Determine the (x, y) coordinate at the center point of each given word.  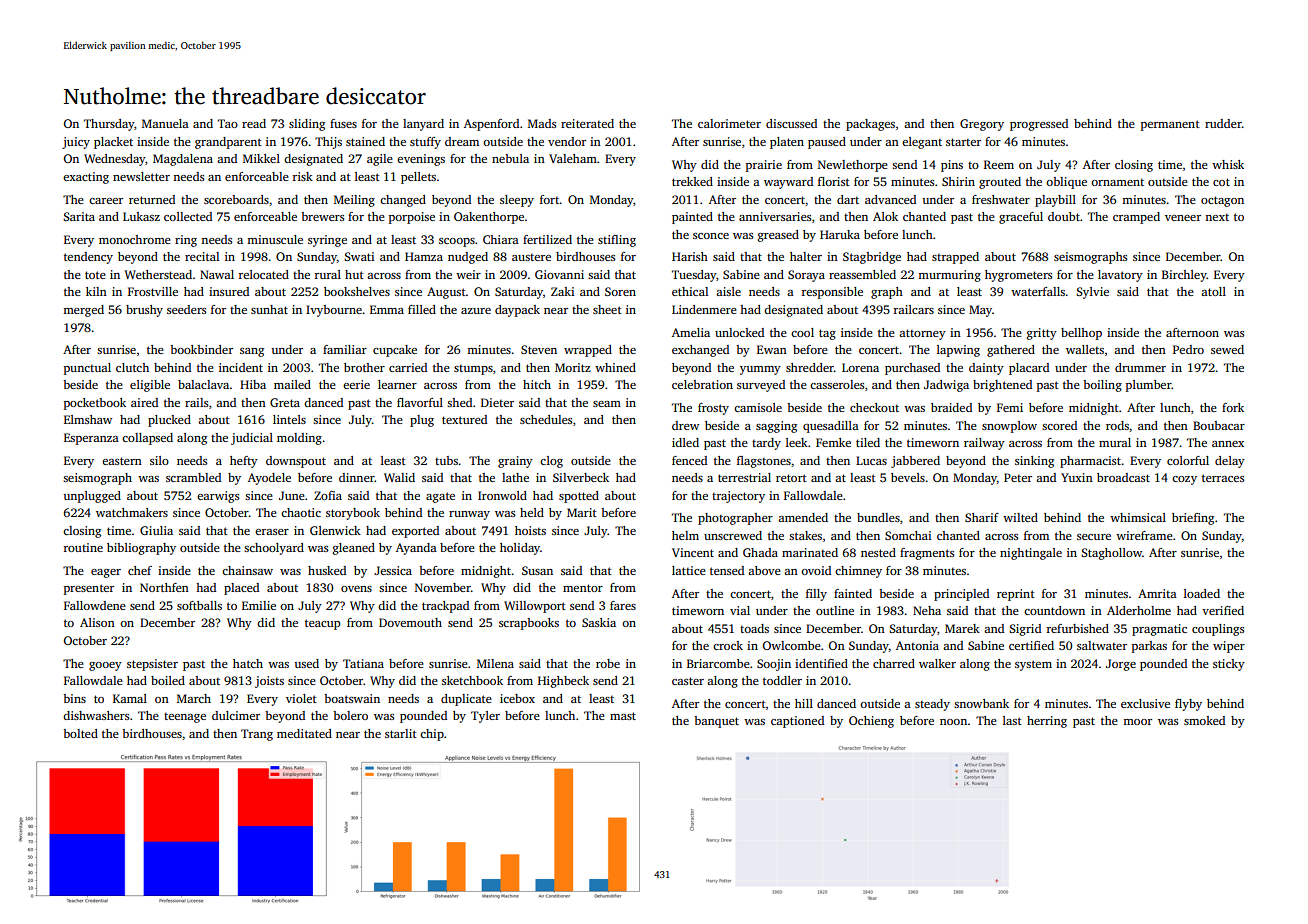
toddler (782, 680)
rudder (1223, 123)
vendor (567, 141)
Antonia (917, 645)
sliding (307, 125)
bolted (80, 733)
